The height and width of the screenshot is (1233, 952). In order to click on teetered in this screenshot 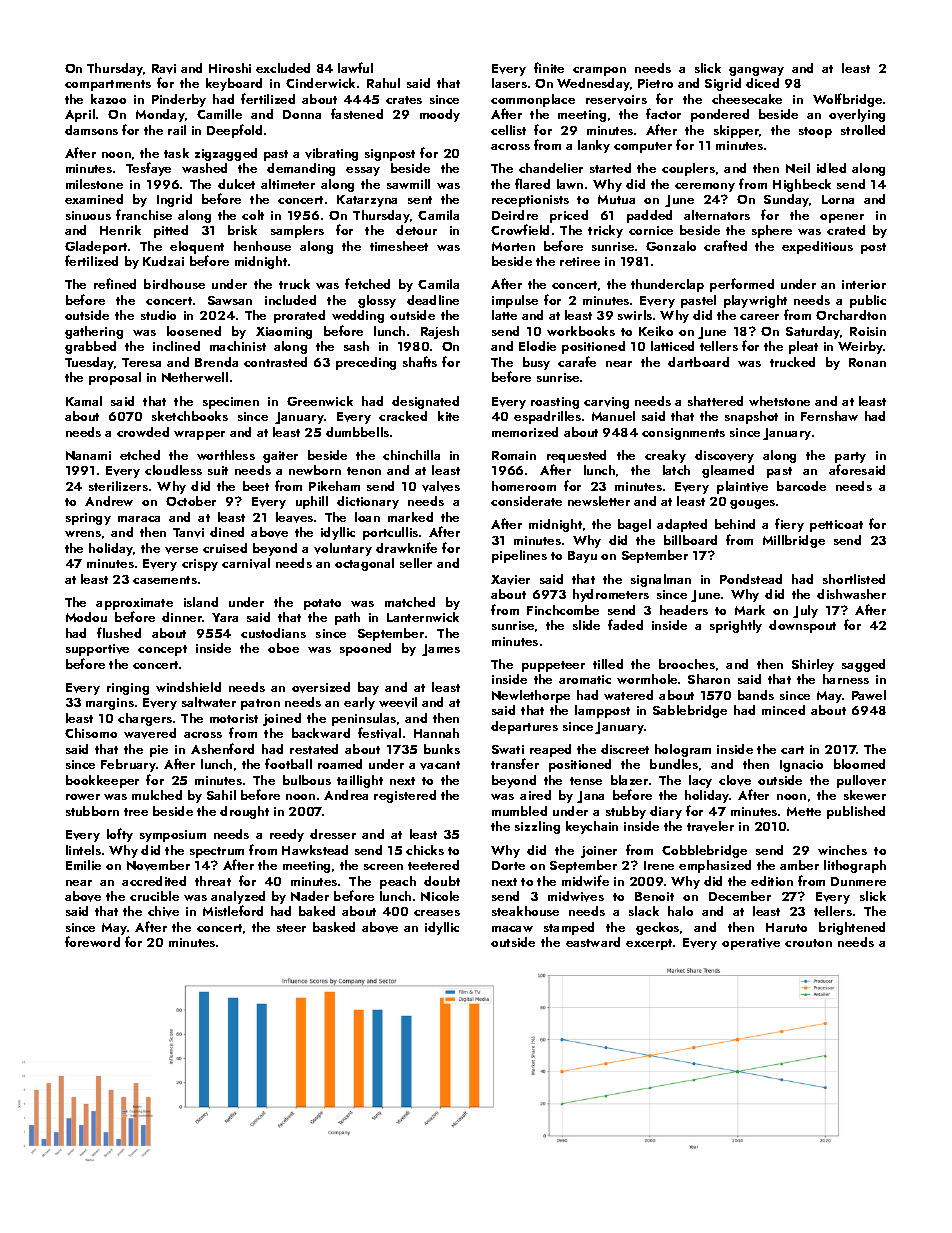, I will do `click(433, 865)`.
